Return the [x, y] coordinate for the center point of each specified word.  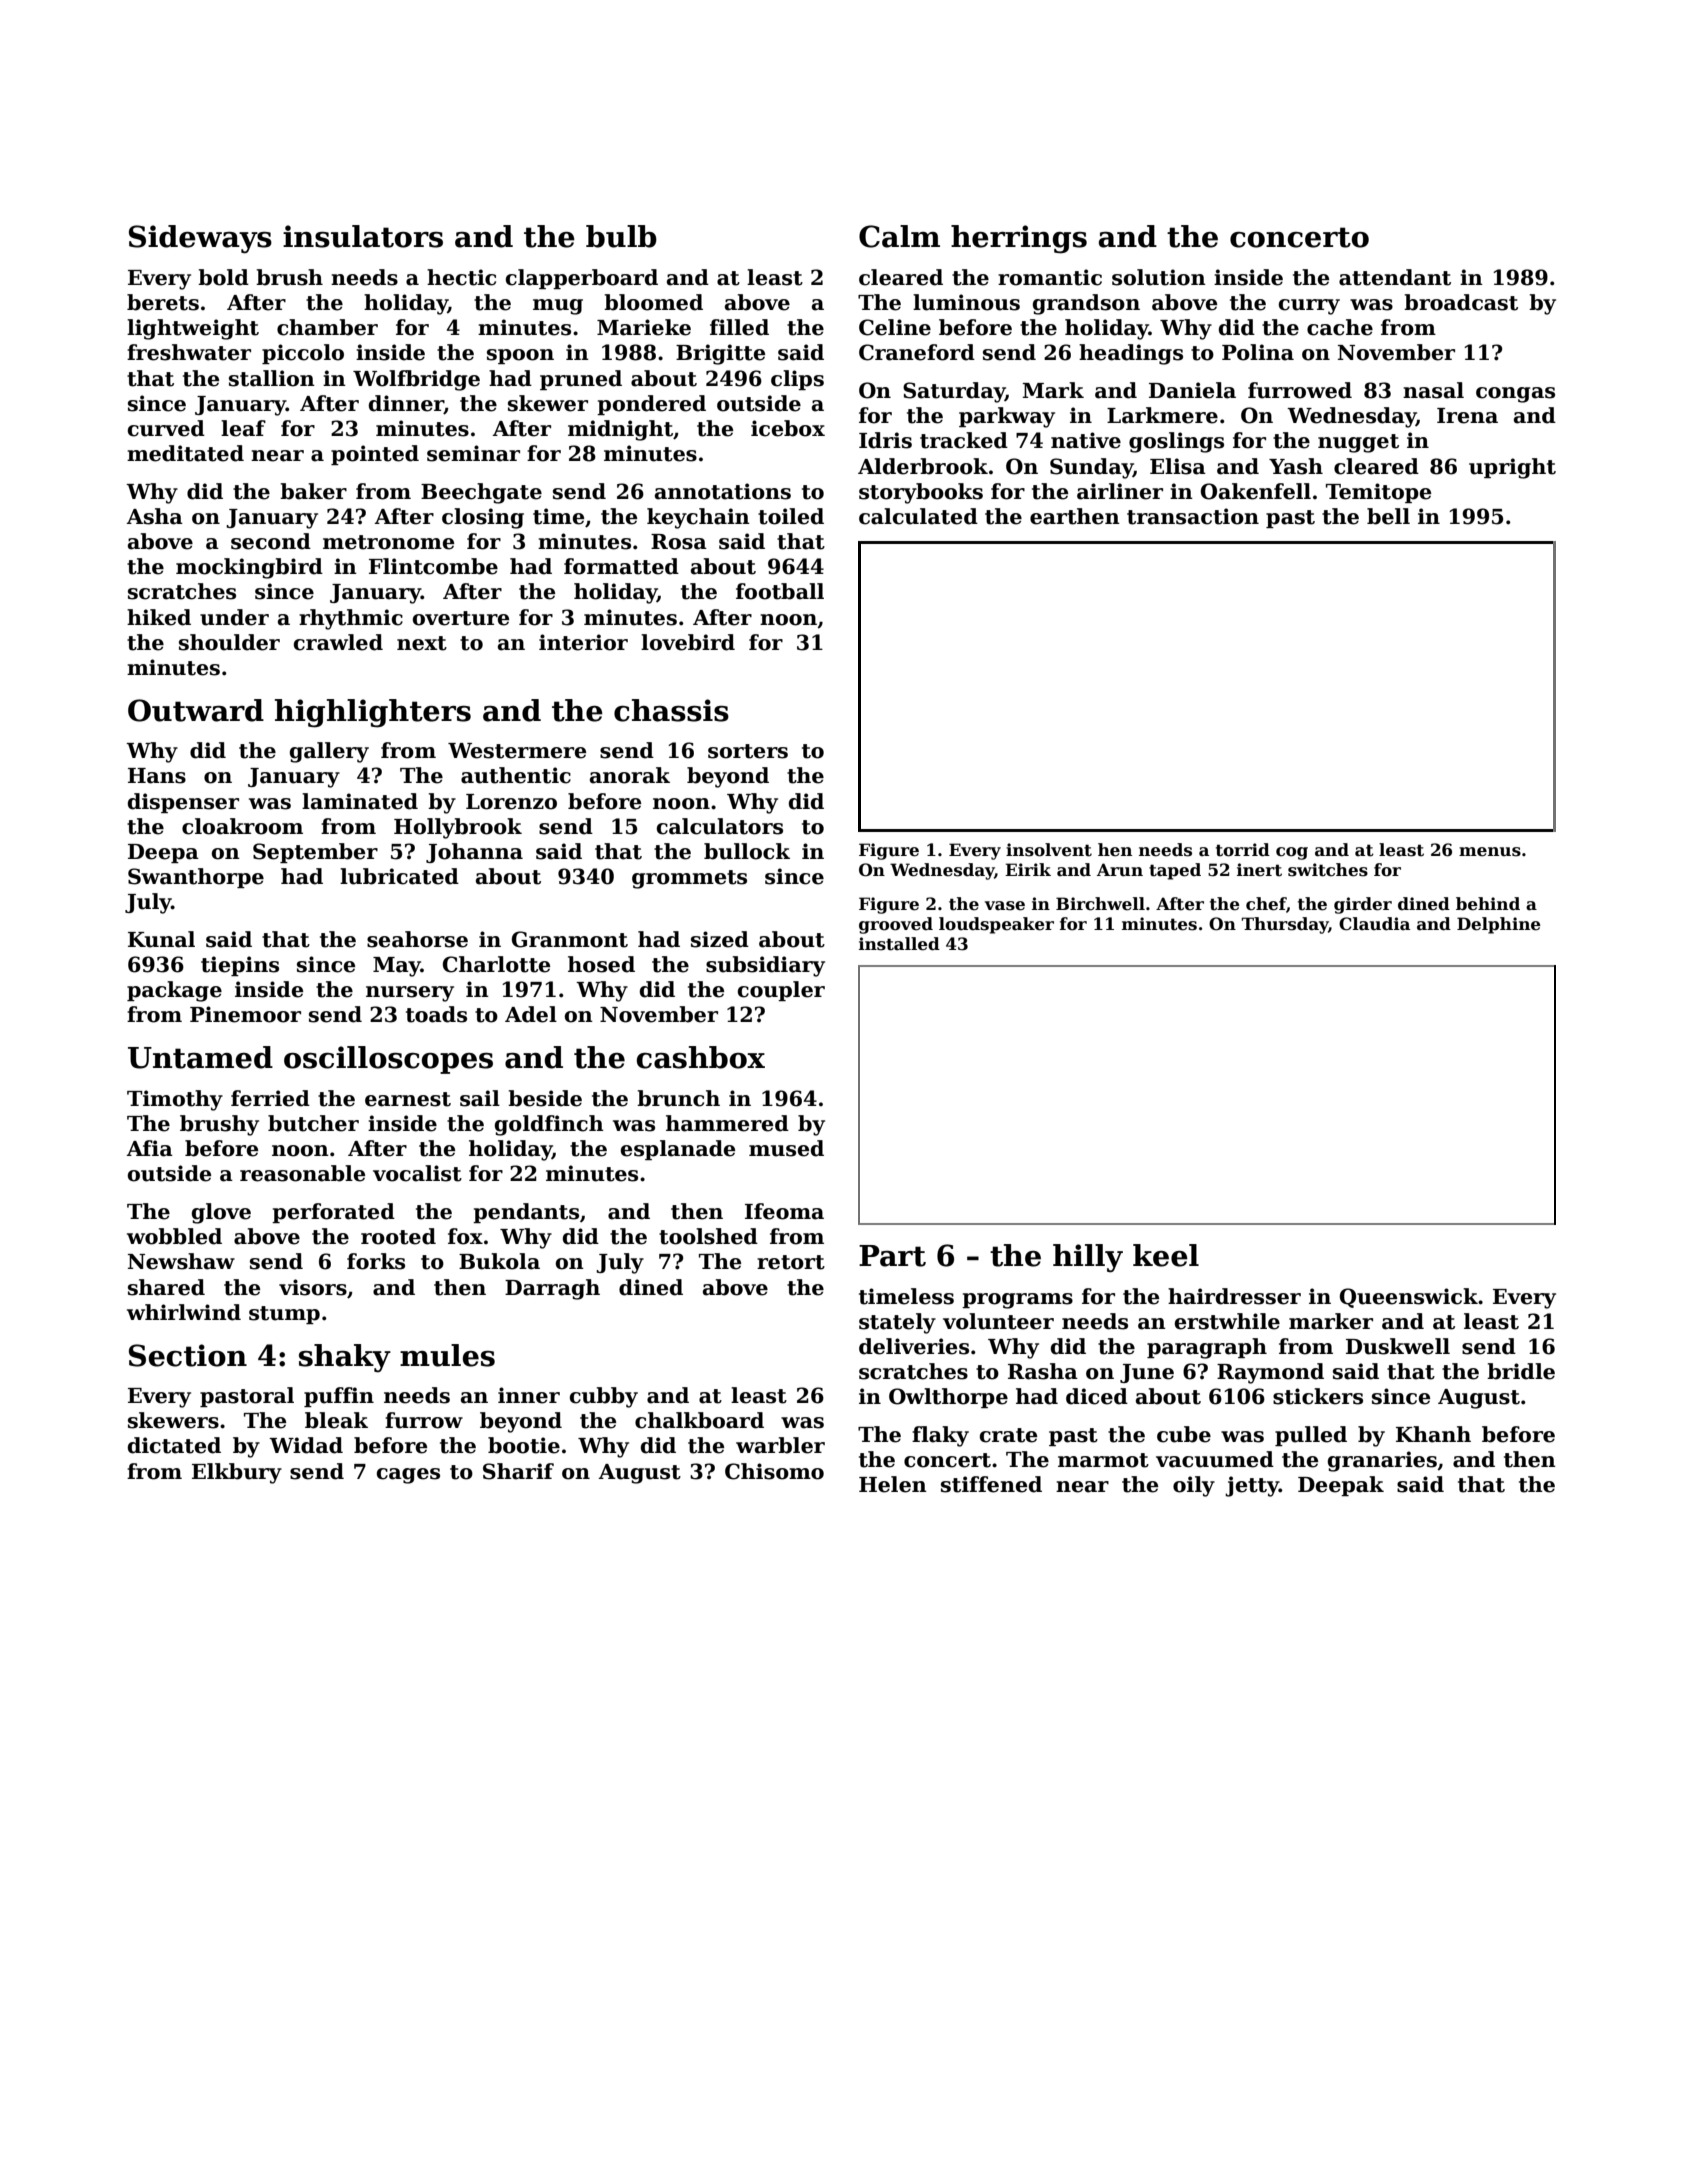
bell [1388, 516]
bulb [621, 236]
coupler [781, 991]
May [397, 967]
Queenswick [1409, 1298]
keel [1166, 1255]
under [234, 617]
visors [313, 1287]
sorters [748, 751]
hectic [461, 277]
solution [1159, 277]
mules [447, 1355]
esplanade [678, 1150]
